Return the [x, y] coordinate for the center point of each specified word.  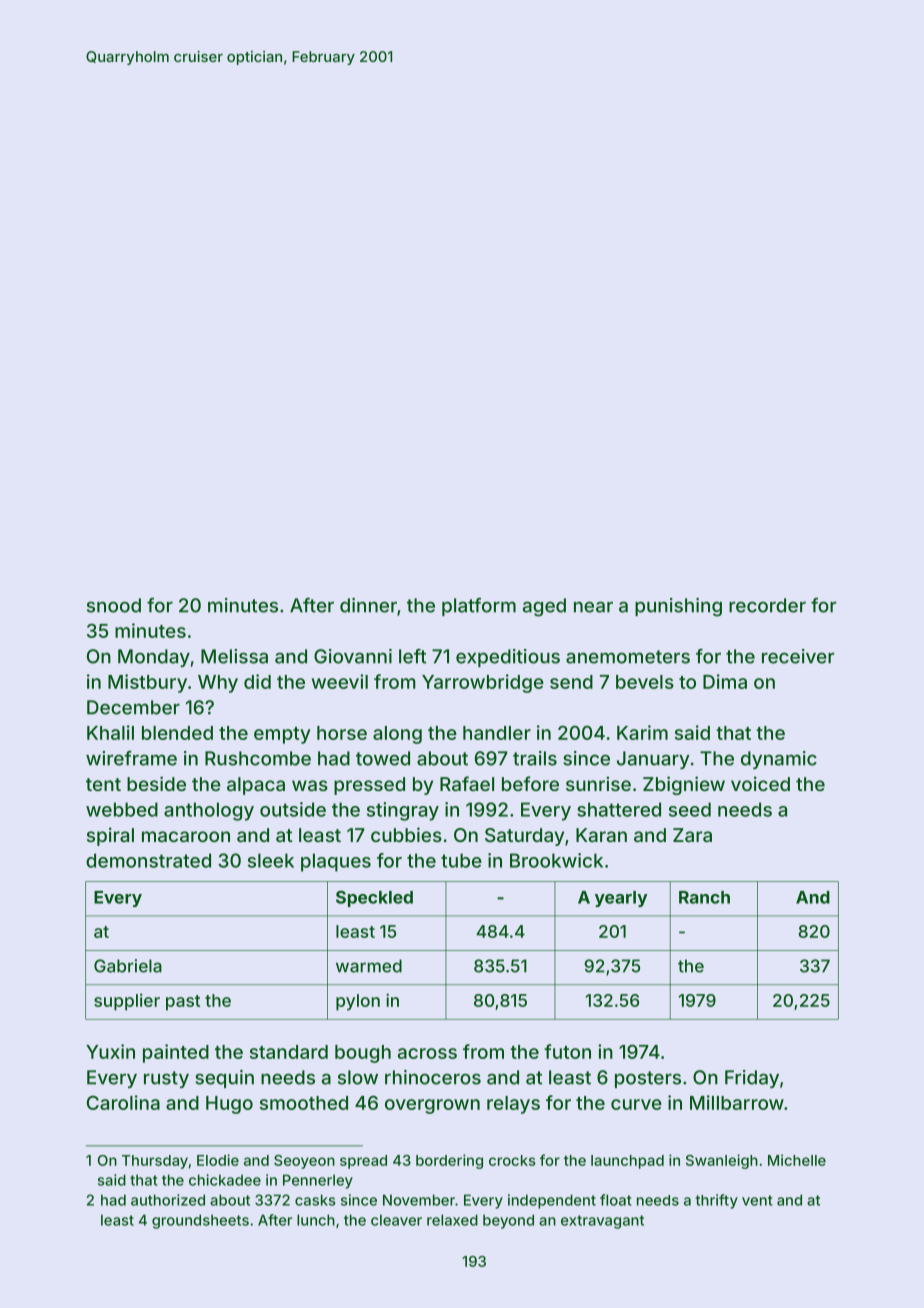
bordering [449, 1161]
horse [342, 733]
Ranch [704, 897]
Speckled [374, 898]
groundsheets [200, 1221]
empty [282, 735]
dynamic [779, 760]
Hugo [229, 1105]
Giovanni [353, 656]
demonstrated [148, 860]
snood [114, 605]
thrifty [716, 1201]
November [419, 1200]
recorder [767, 605]
